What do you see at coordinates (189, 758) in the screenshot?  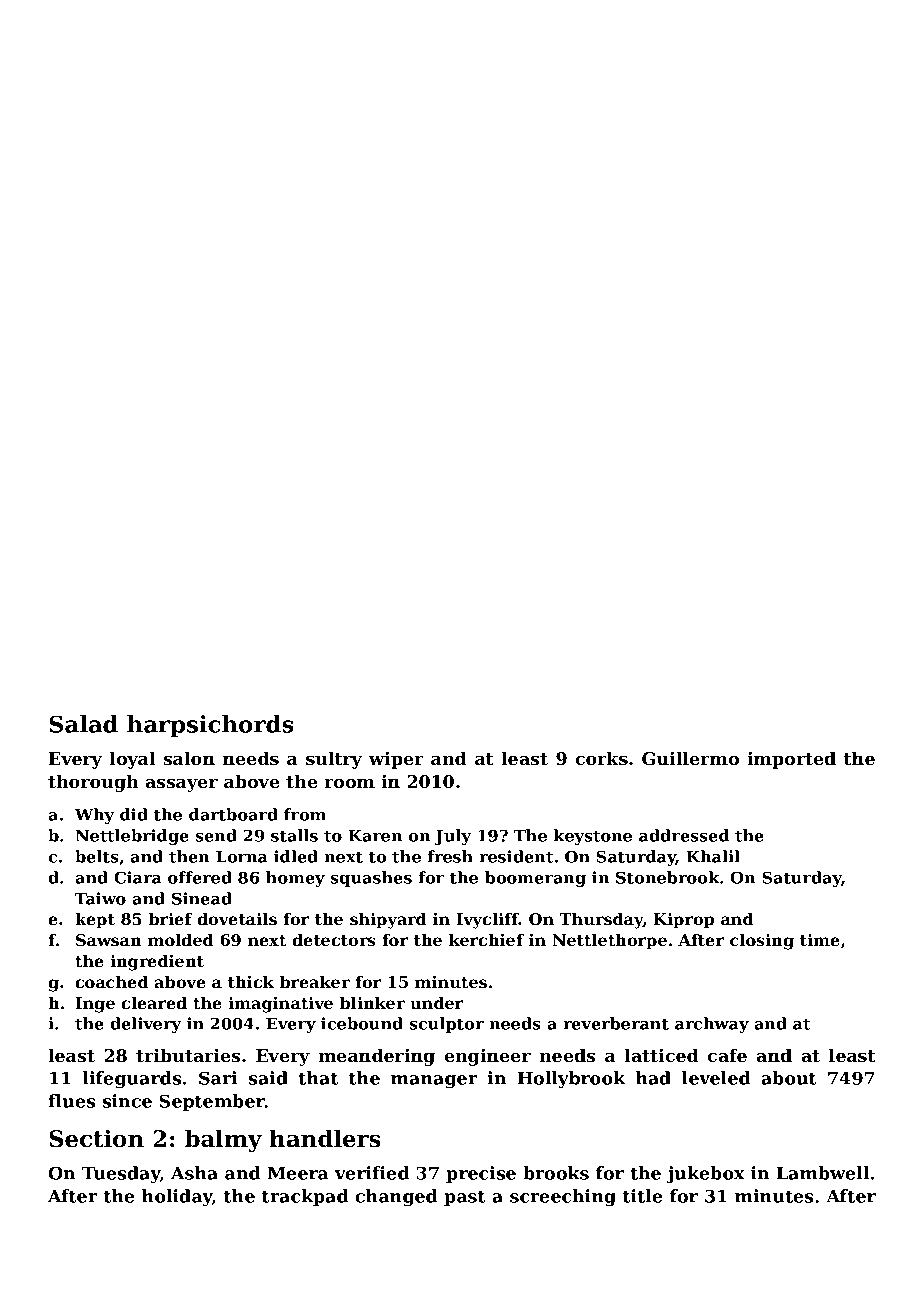 I see `salon` at bounding box center [189, 758].
